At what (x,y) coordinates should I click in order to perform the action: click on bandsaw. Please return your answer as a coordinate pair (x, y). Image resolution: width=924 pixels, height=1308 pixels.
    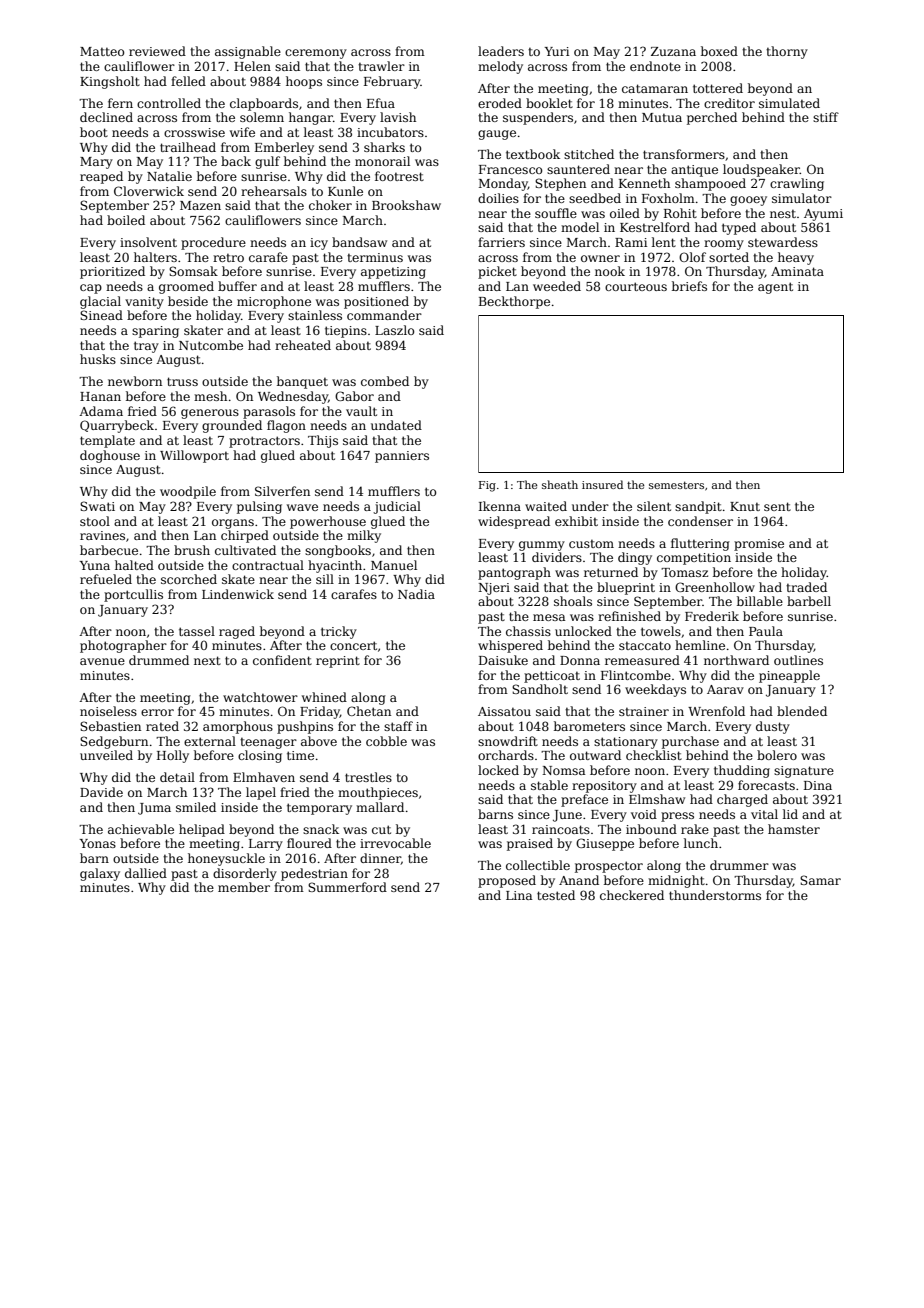
    Looking at the image, I should click on (359, 242).
